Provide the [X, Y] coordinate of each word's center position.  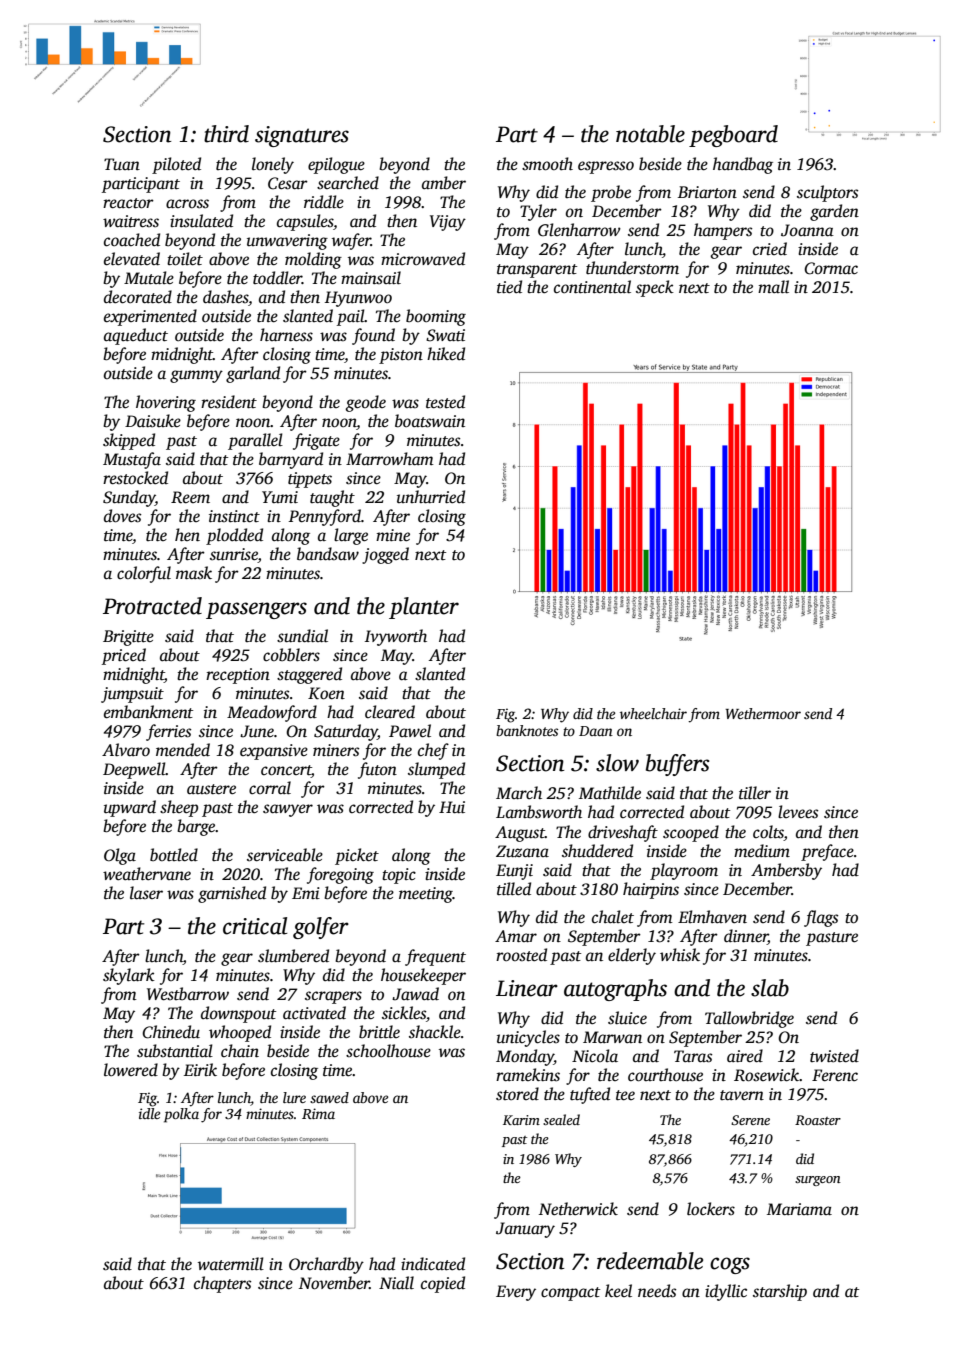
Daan [596, 731]
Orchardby [326, 1265]
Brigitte [128, 638]
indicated [433, 1264]
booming [436, 317]
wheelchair [653, 713]
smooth [547, 164]
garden [834, 212]
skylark [129, 976]
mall [773, 287]
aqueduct [136, 336]
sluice [627, 1018]
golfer [321, 928]
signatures [302, 136]
